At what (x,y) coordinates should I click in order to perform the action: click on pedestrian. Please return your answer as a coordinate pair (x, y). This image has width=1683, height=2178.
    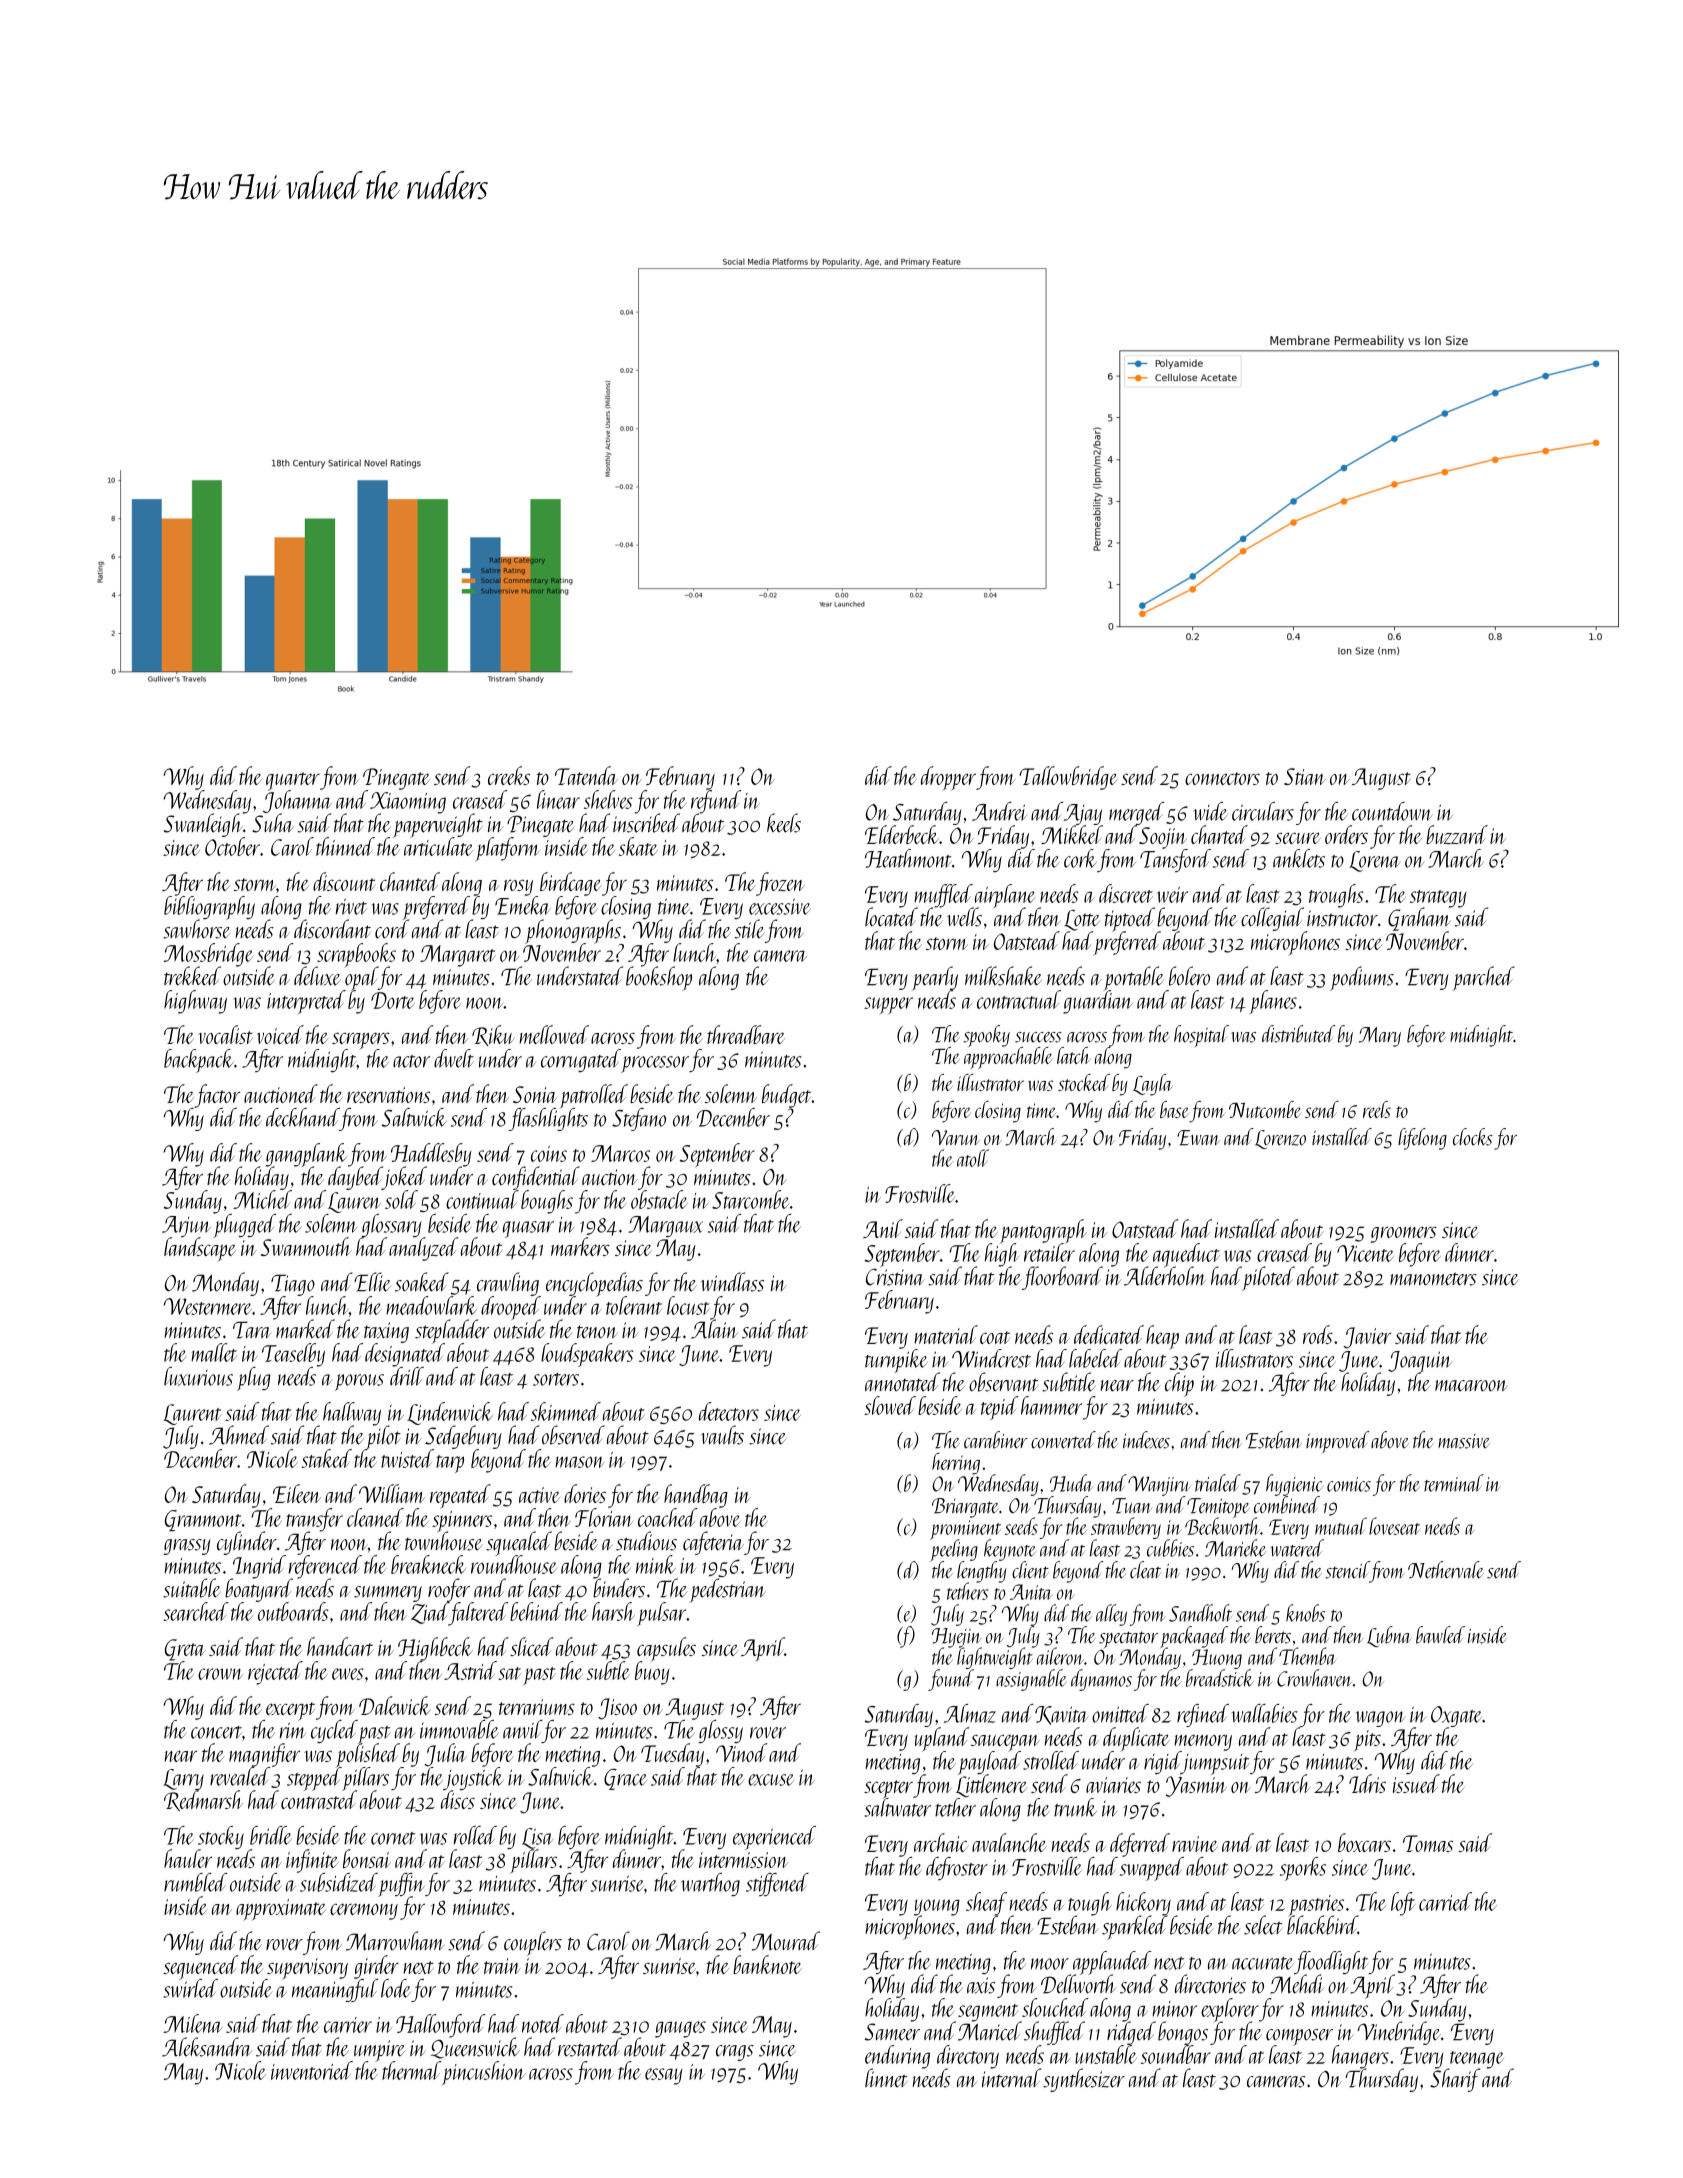
    Looking at the image, I should click on (727, 1590).
